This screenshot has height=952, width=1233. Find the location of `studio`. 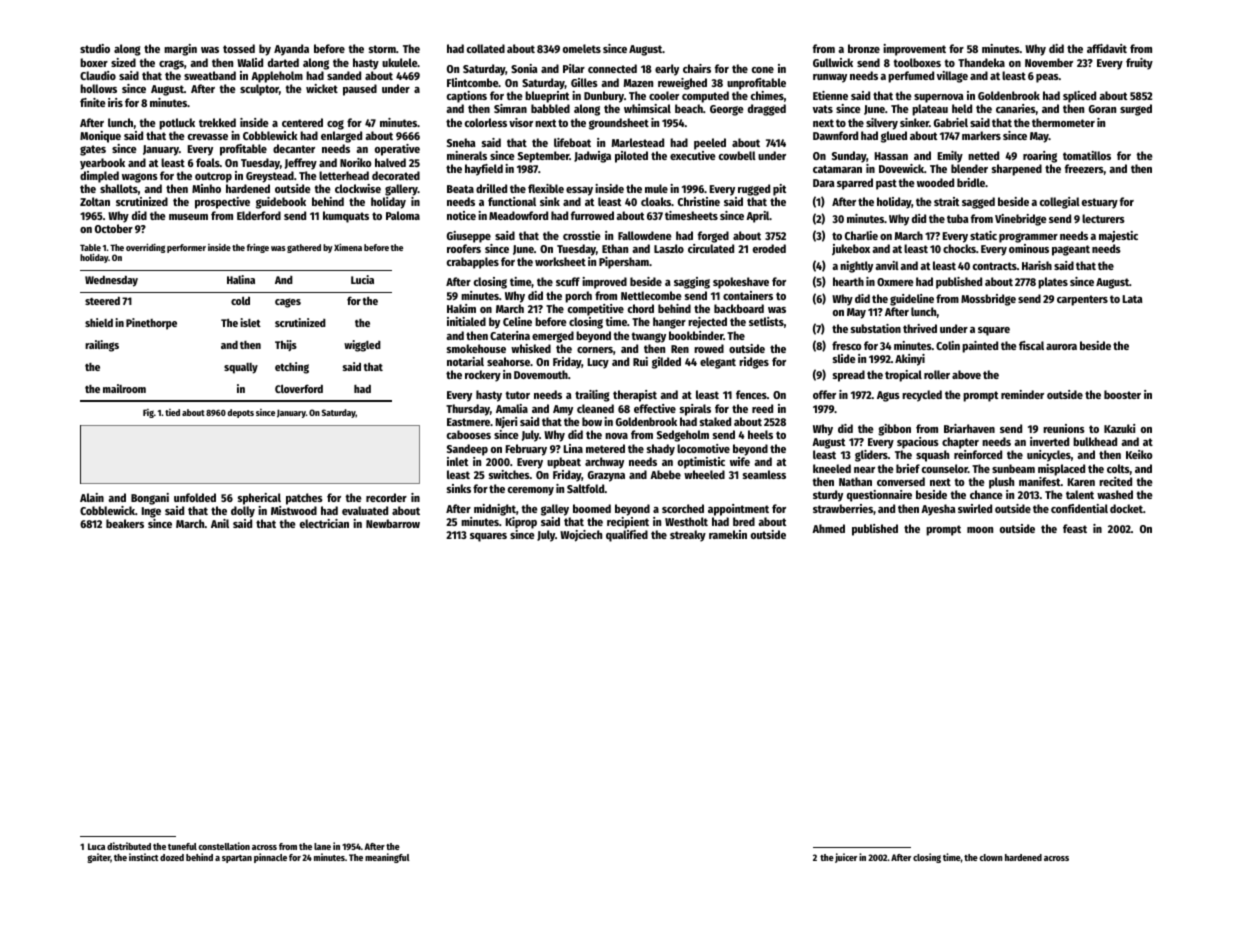

studio is located at coordinates (95, 48).
